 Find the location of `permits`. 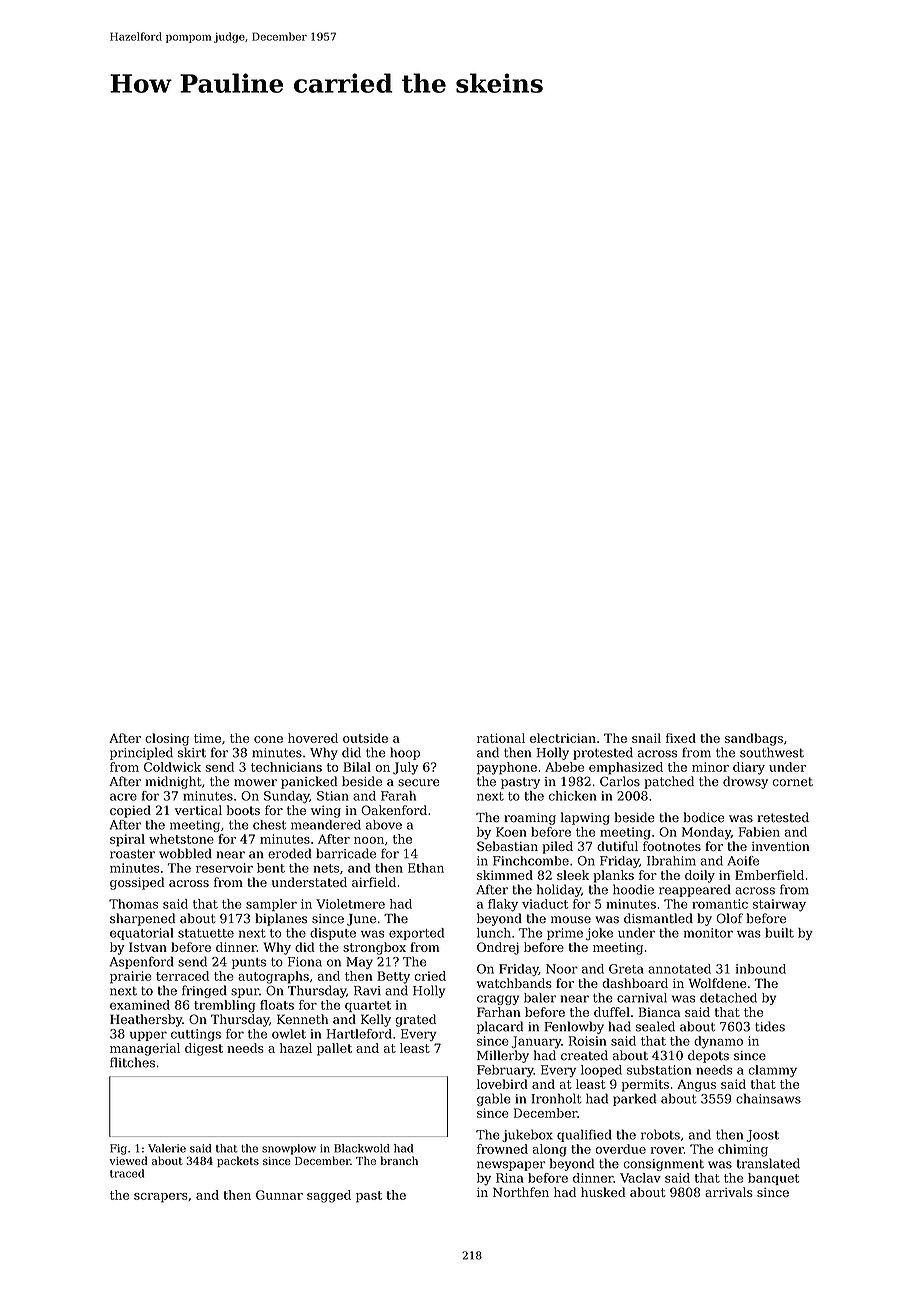

permits is located at coordinates (645, 1085).
